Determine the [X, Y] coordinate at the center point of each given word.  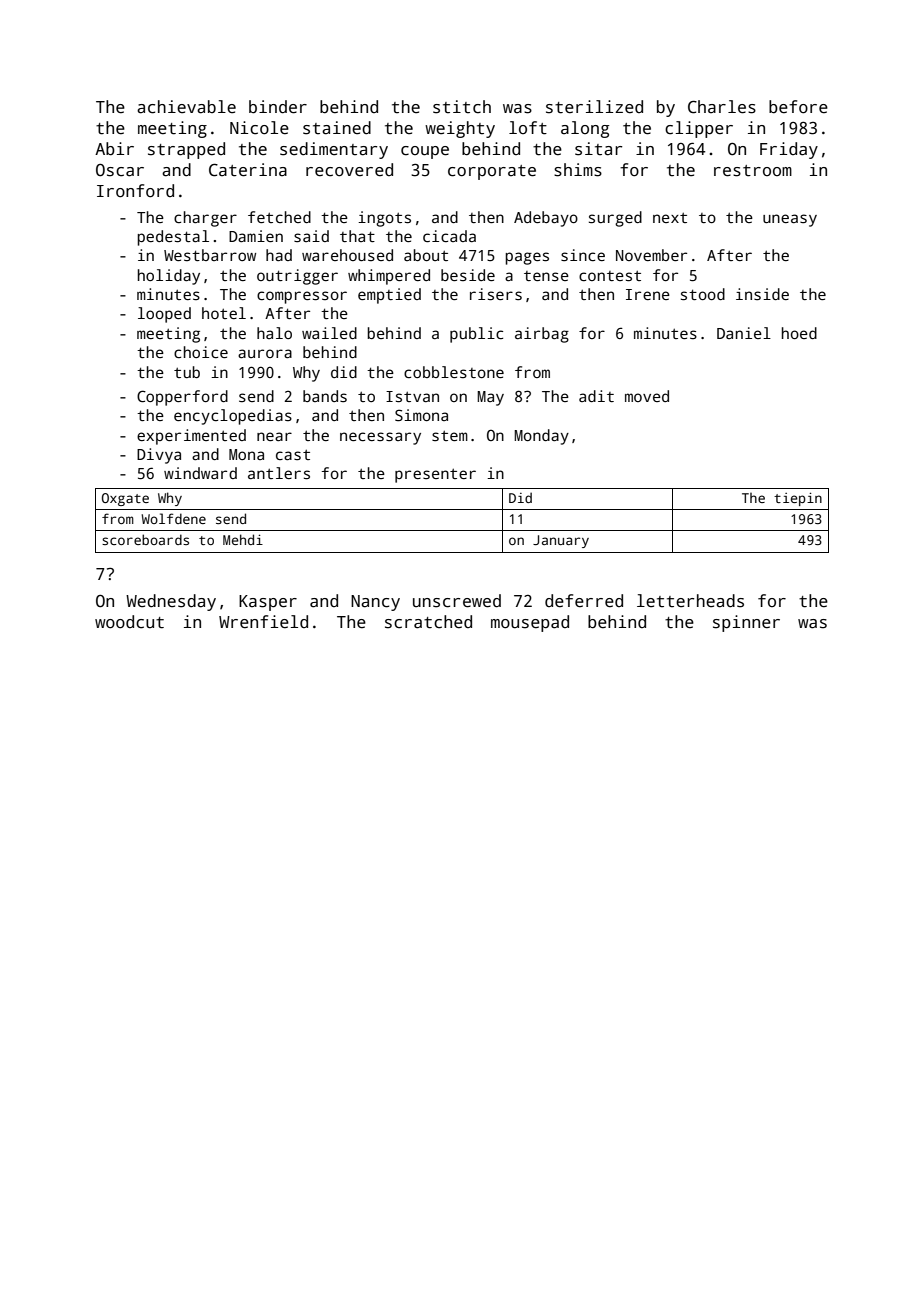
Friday [789, 150]
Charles [722, 107]
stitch [462, 107]
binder [278, 107]
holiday [169, 277]
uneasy [790, 220]
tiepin [798, 499]
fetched [279, 217]
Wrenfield [263, 622]
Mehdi [243, 539]
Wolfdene [173, 518]
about [426, 255]
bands [325, 396]
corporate [492, 172]
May [490, 398]
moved [647, 396]
